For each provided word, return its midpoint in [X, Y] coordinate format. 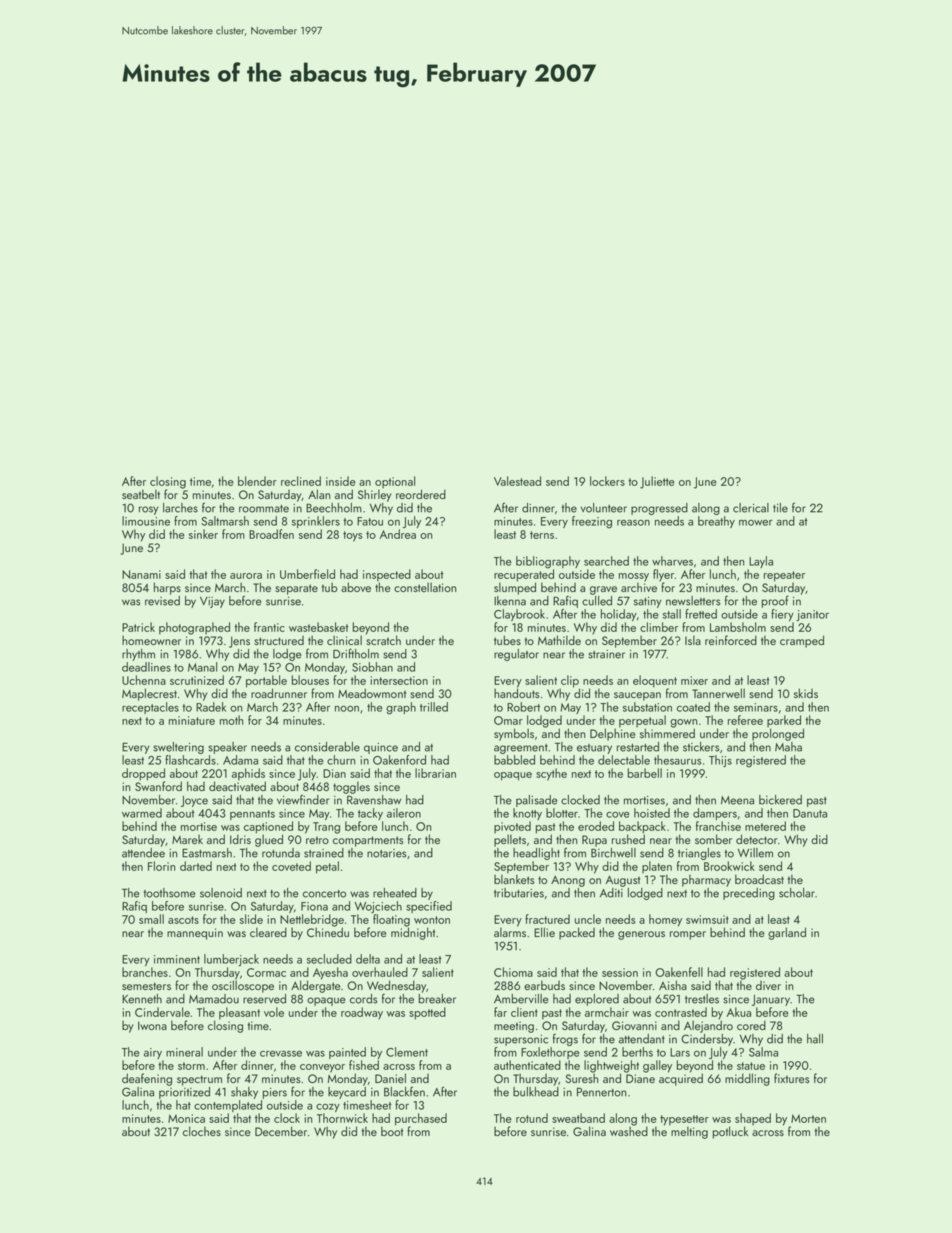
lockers [607, 481]
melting [689, 1132]
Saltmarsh [225, 521]
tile [780, 508]
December [281, 1131]
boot [392, 1131]
